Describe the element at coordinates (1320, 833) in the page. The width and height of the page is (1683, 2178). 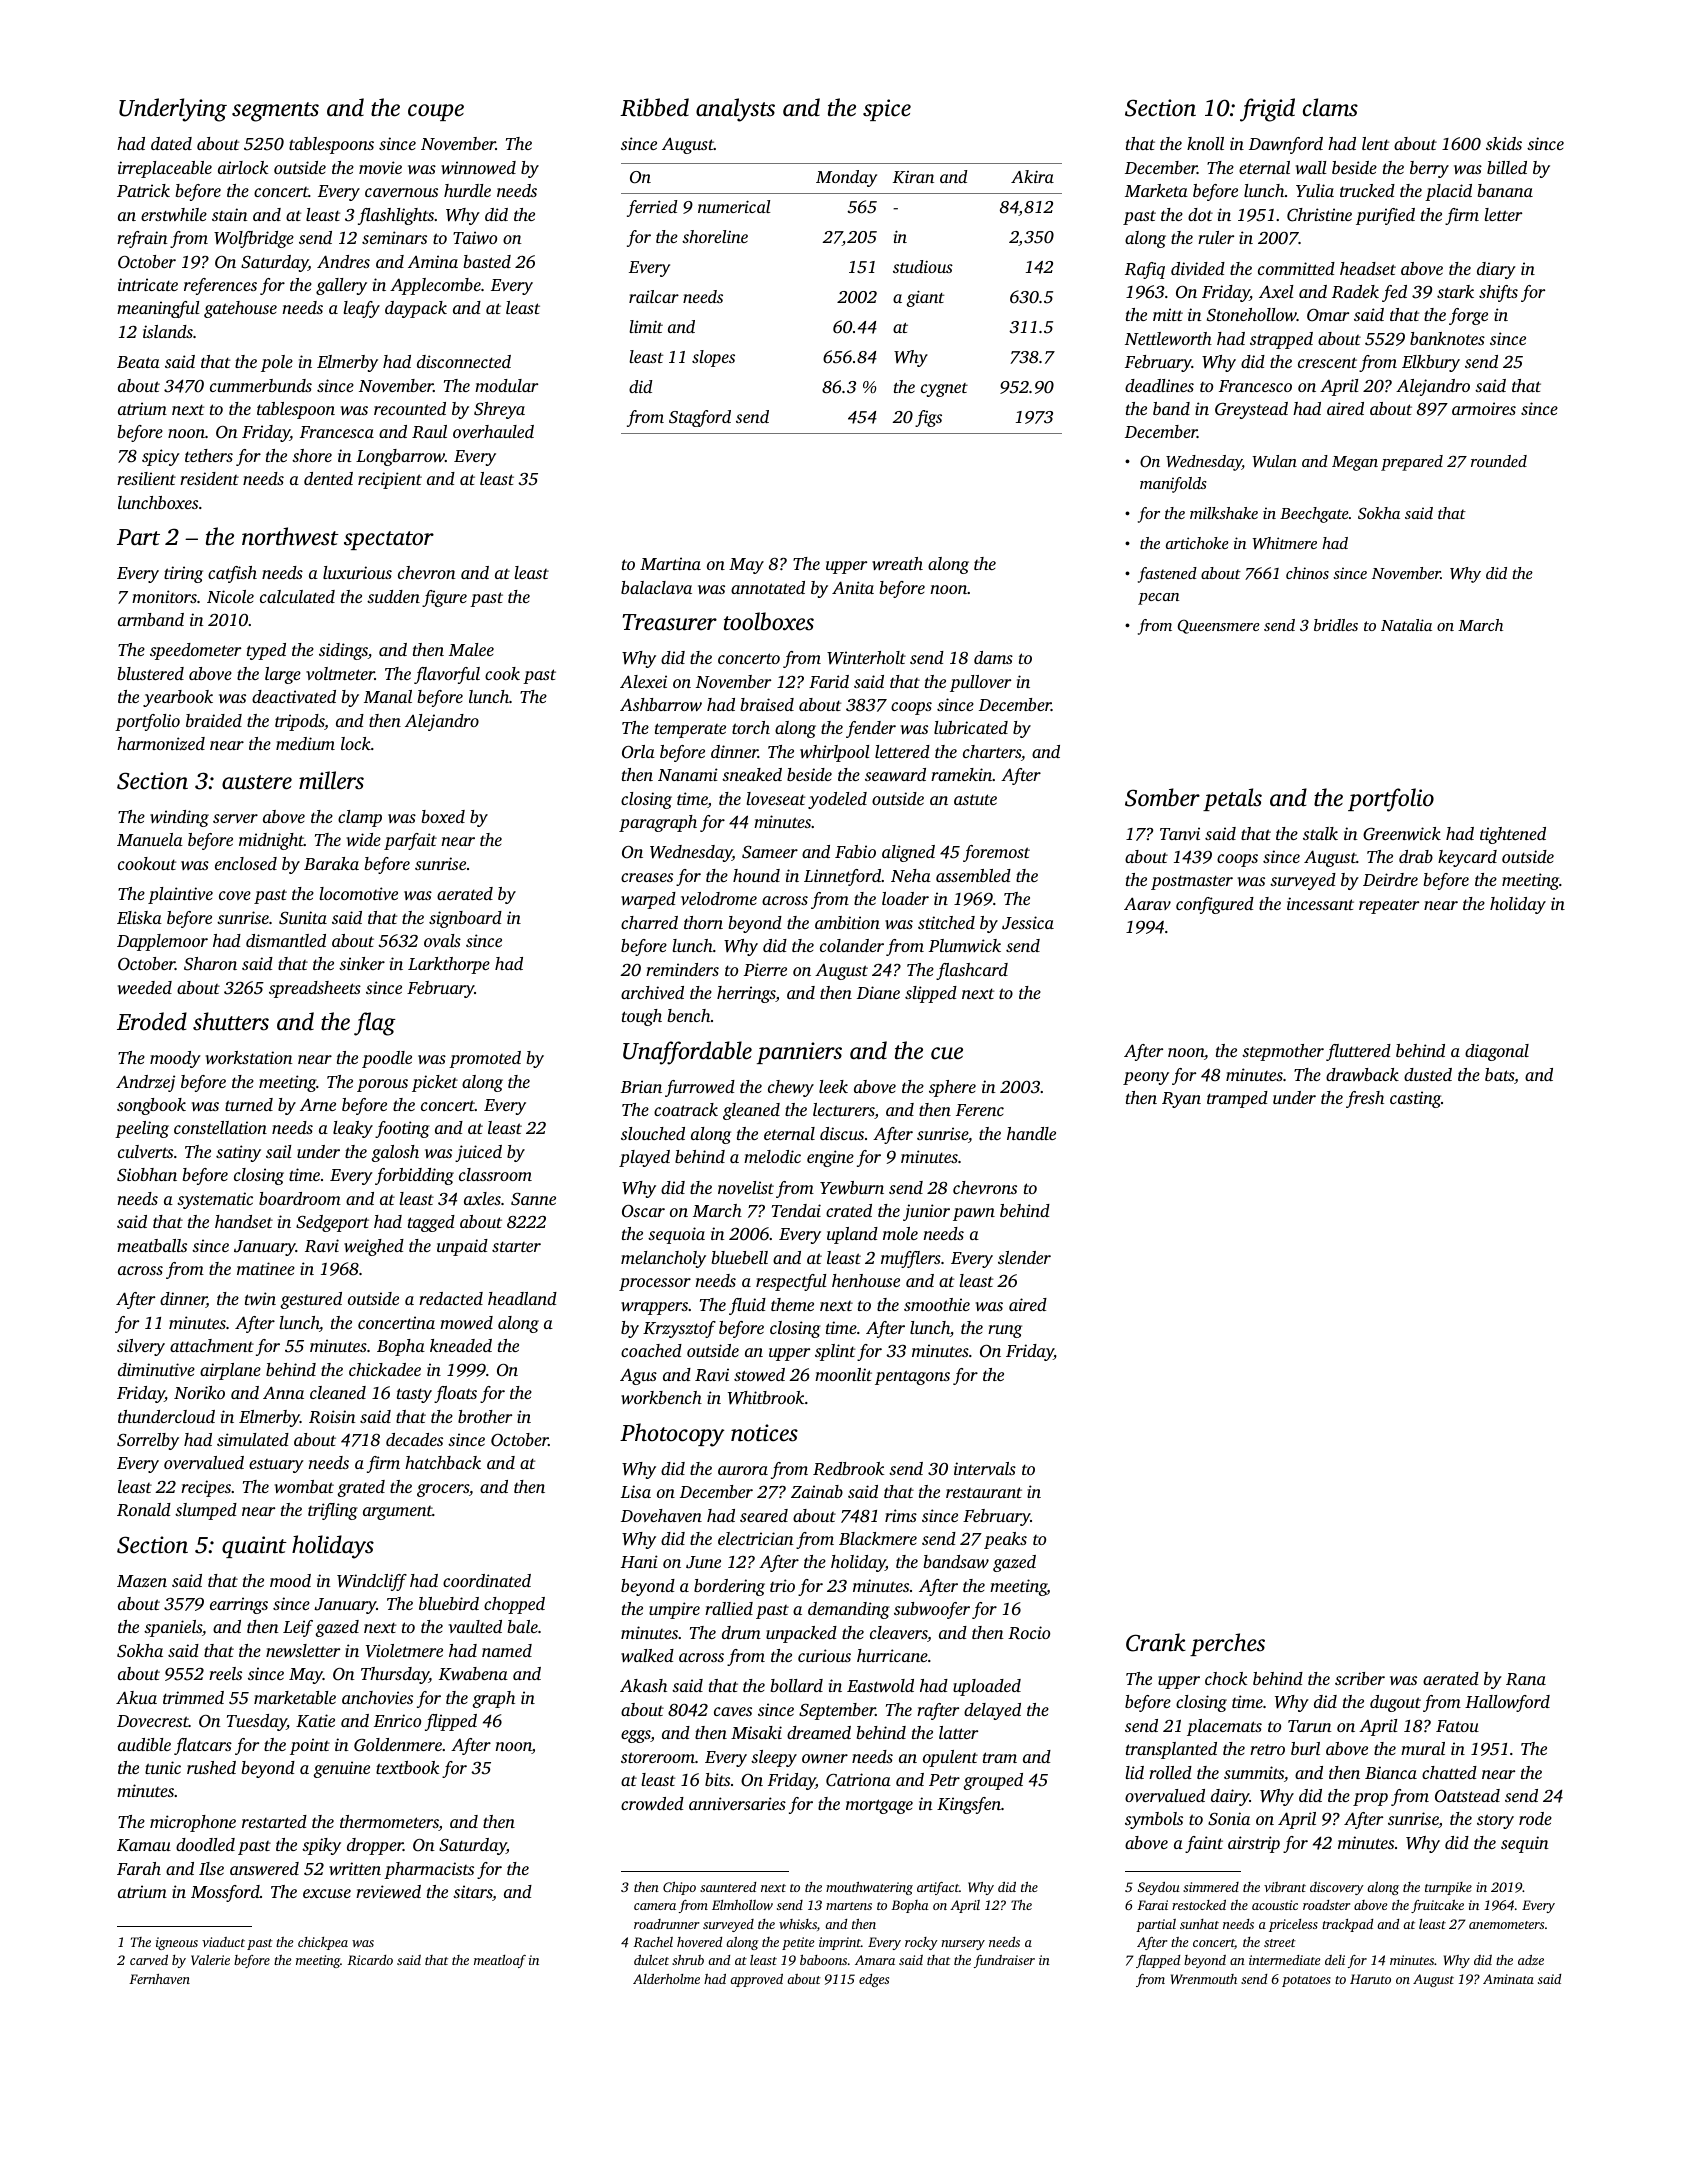
I see `stalk` at that location.
